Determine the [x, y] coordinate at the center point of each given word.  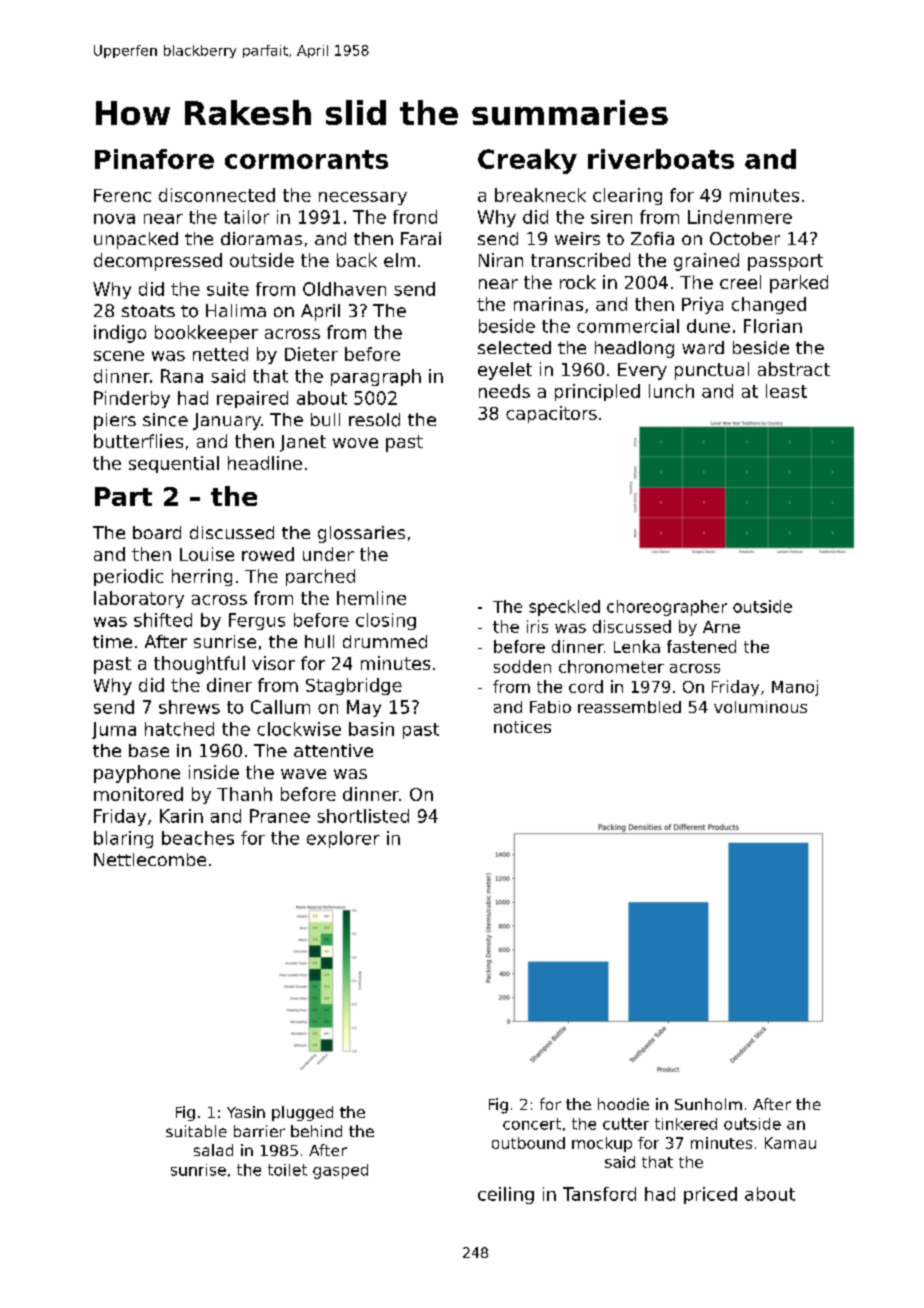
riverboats [661, 159]
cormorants [306, 159]
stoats [148, 311]
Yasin [246, 1112]
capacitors [551, 414]
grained [706, 262]
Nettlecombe [150, 859]
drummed [385, 642]
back [357, 260]
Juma [114, 730]
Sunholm [708, 1104]
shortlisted [363, 816]
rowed [268, 554]
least [786, 391]
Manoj [795, 688]
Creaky [527, 161]
